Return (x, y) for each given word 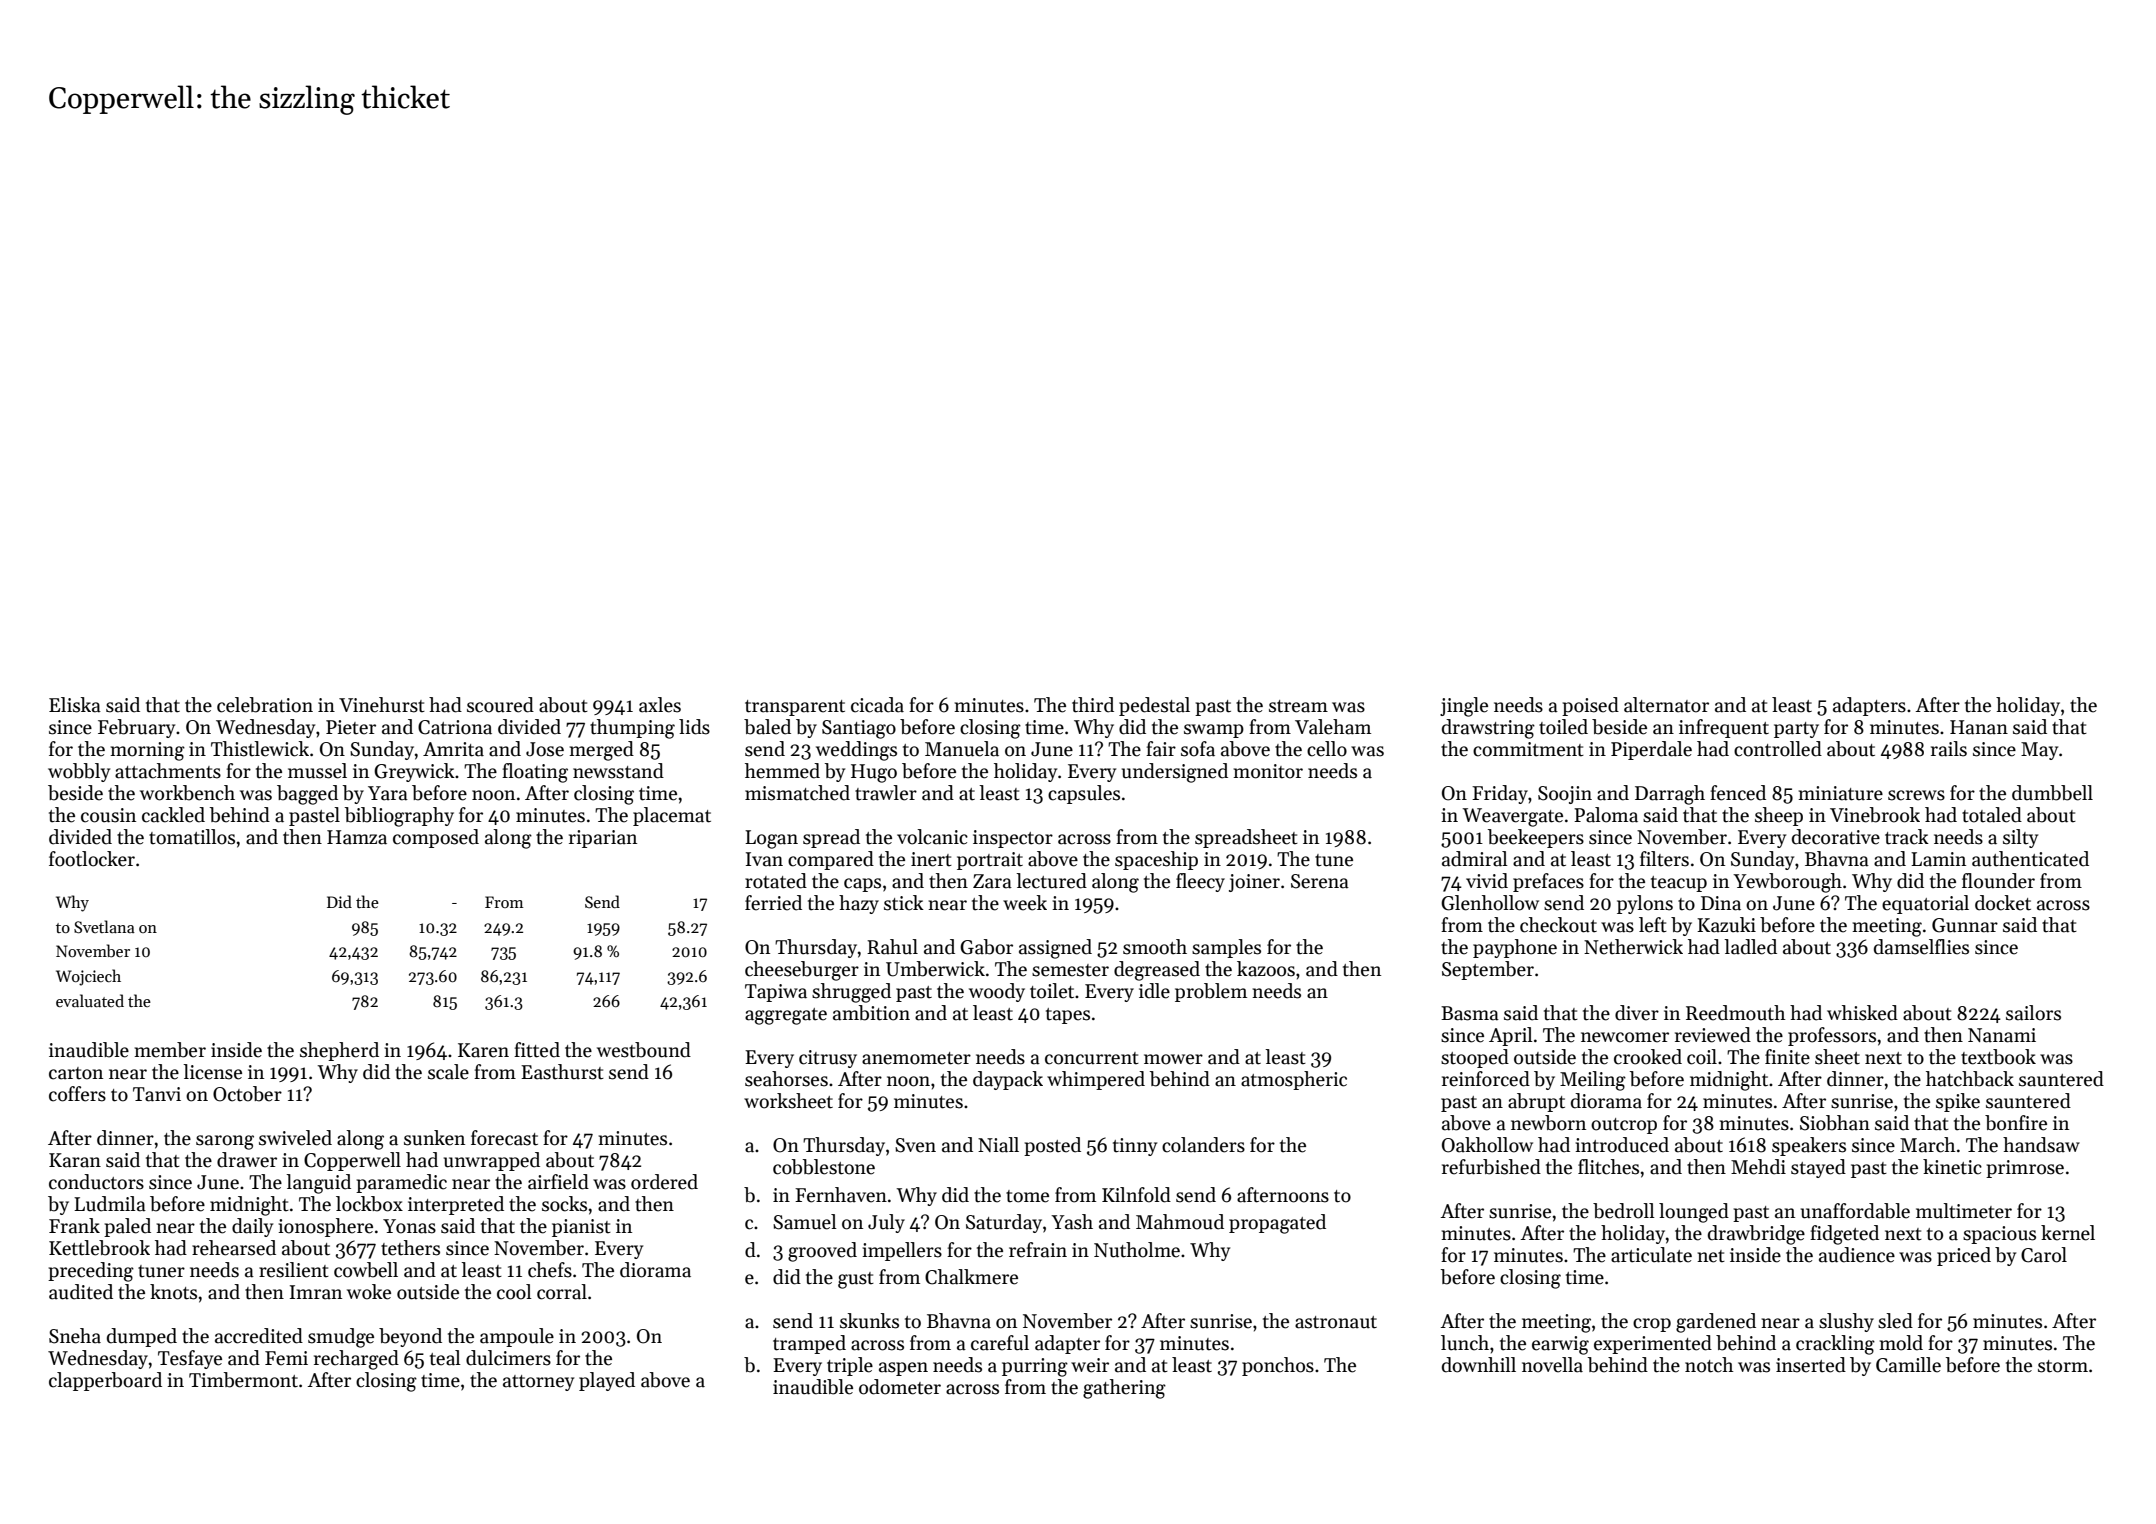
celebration (265, 705)
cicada (877, 705)
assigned (1055, 949)
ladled (1750, 947)
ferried (773, 903)
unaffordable (1855, 1211)
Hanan (1979, 727)
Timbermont (243, 1380)
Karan (75, 1160)
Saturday (1004, 1223)
